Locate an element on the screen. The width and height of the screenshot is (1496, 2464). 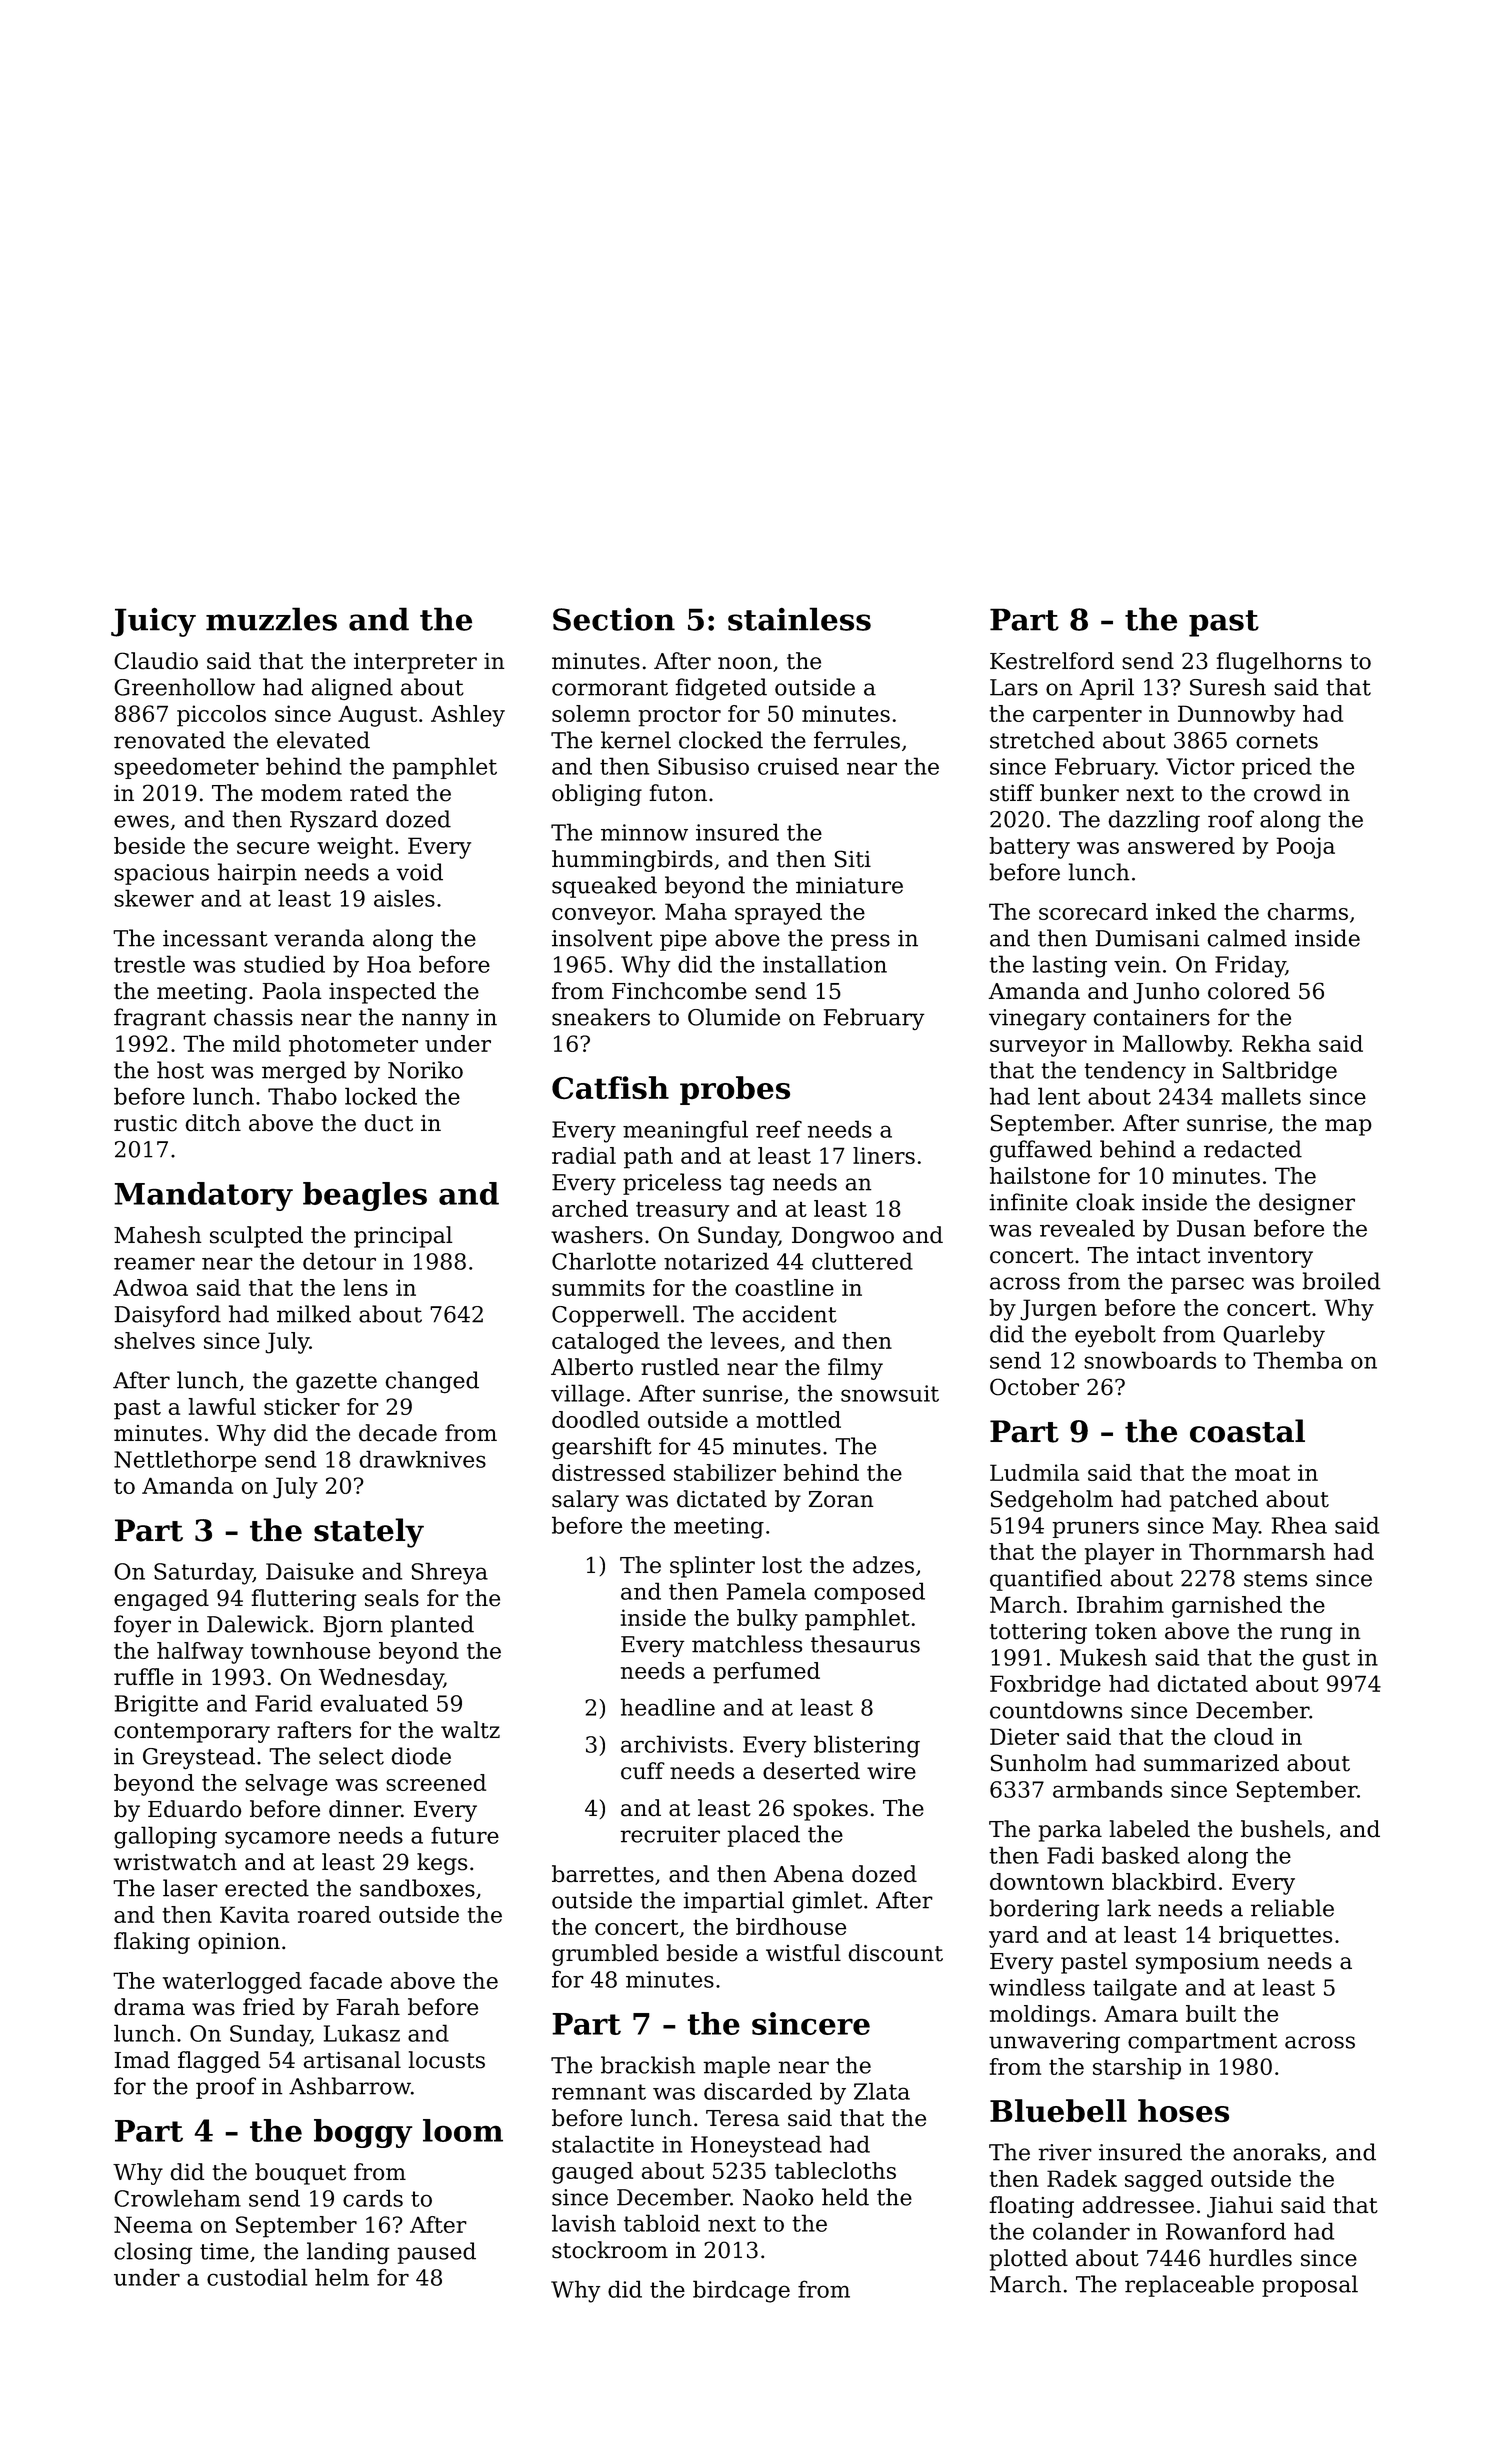
Dongwoo is located at coordinates (843, 1237).
